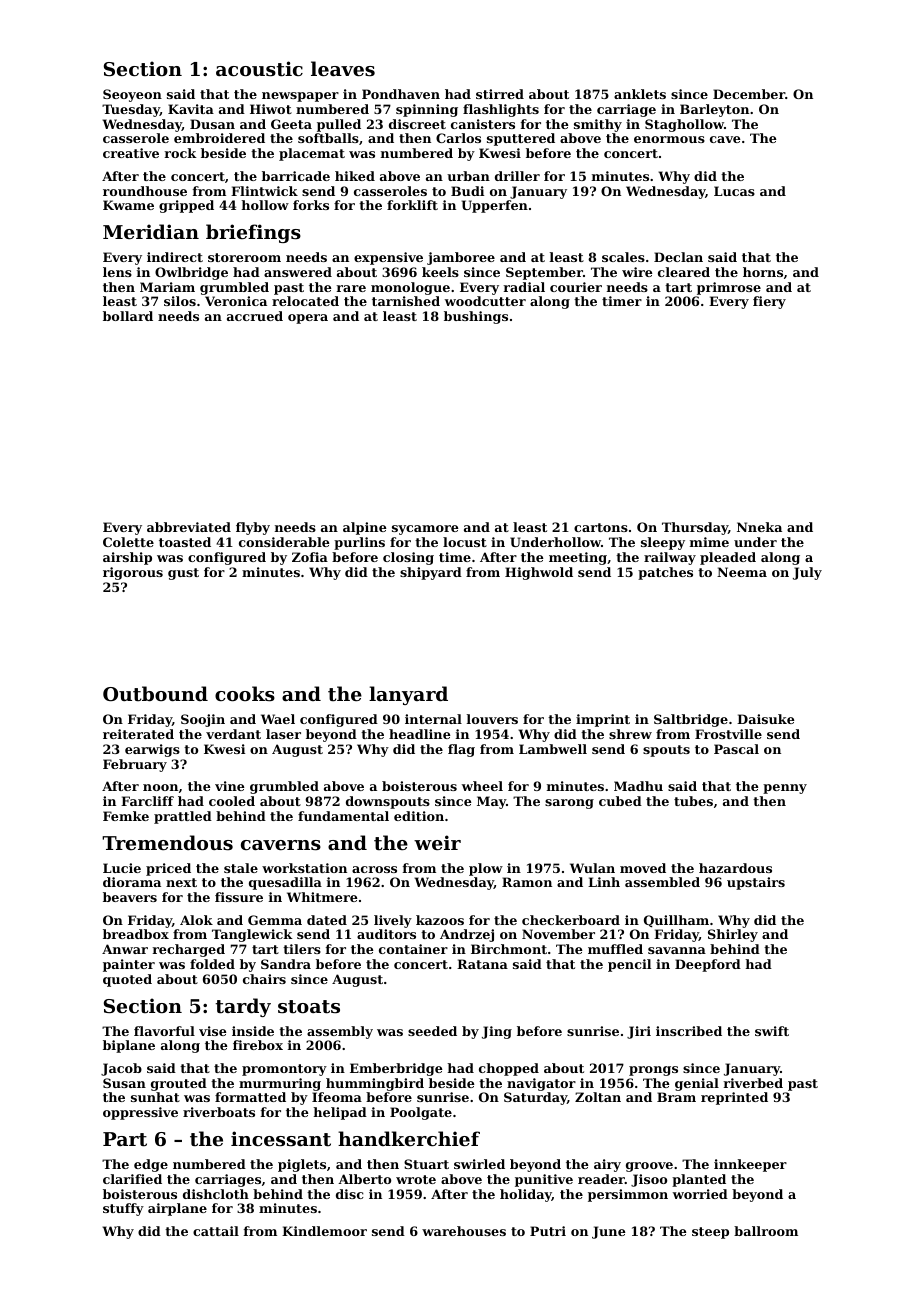 Image resolution: width=924 pixels, height=1308 pixels. I want to click on forklift, so click(412, 205).
